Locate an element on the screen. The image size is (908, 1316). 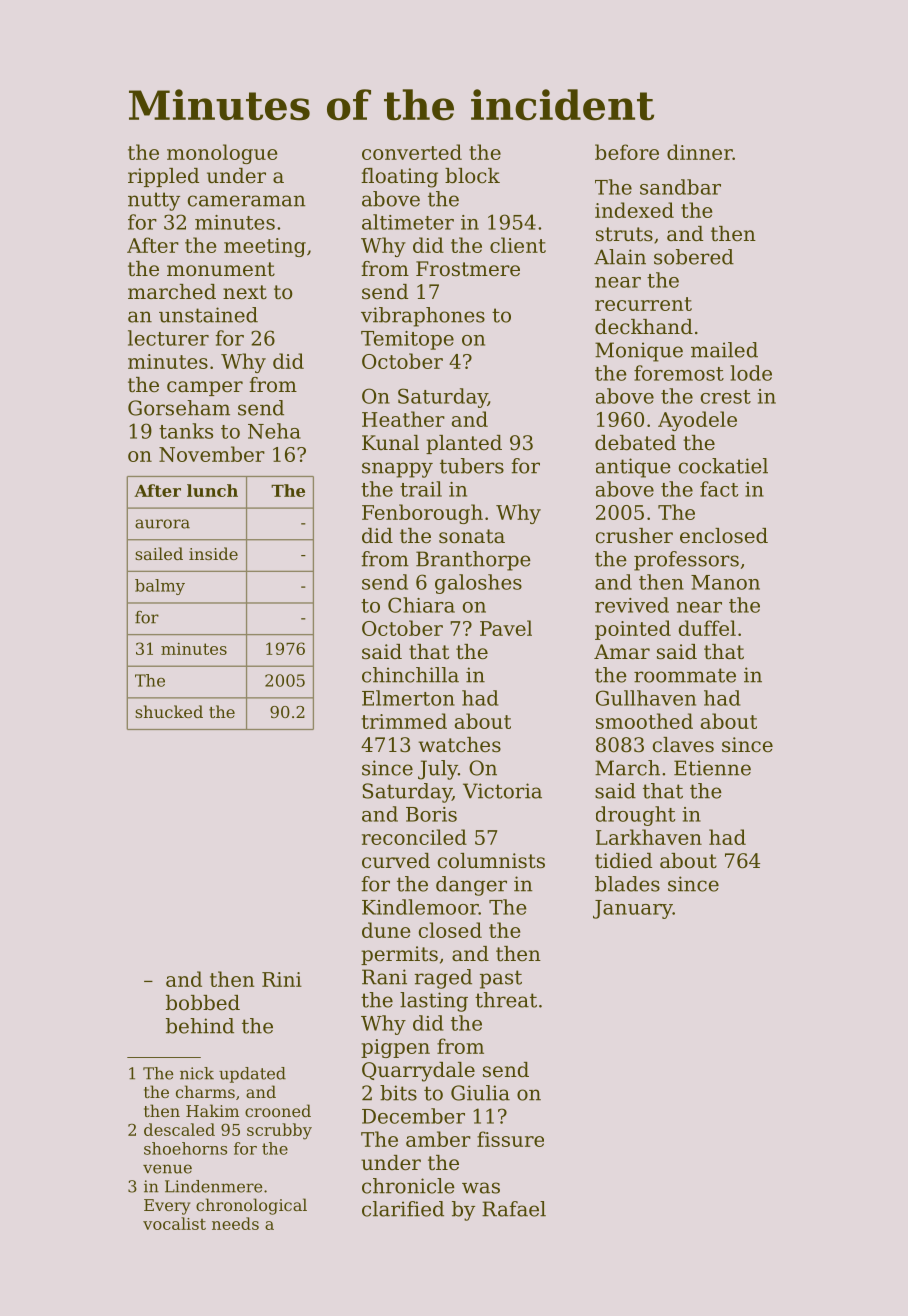
monologue is located at coordinates (222, 154).
